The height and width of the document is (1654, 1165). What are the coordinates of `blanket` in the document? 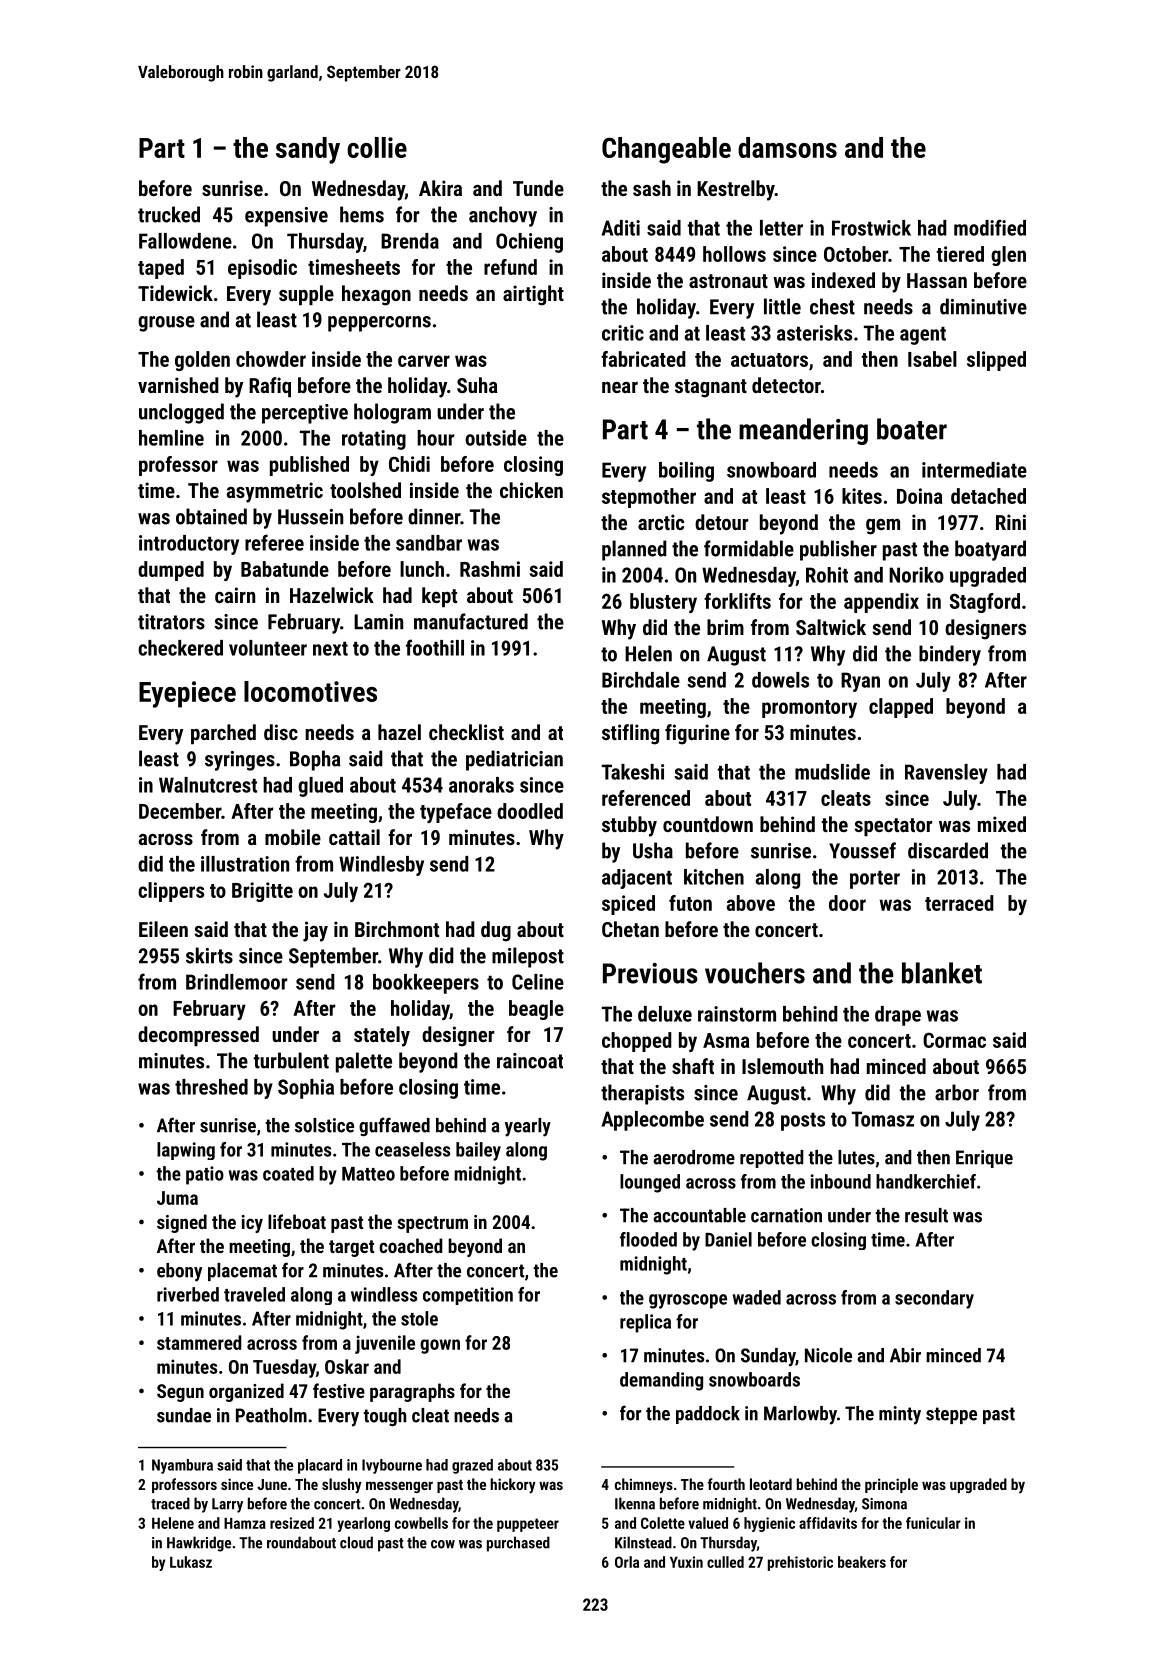 It's located at (942, 973).
